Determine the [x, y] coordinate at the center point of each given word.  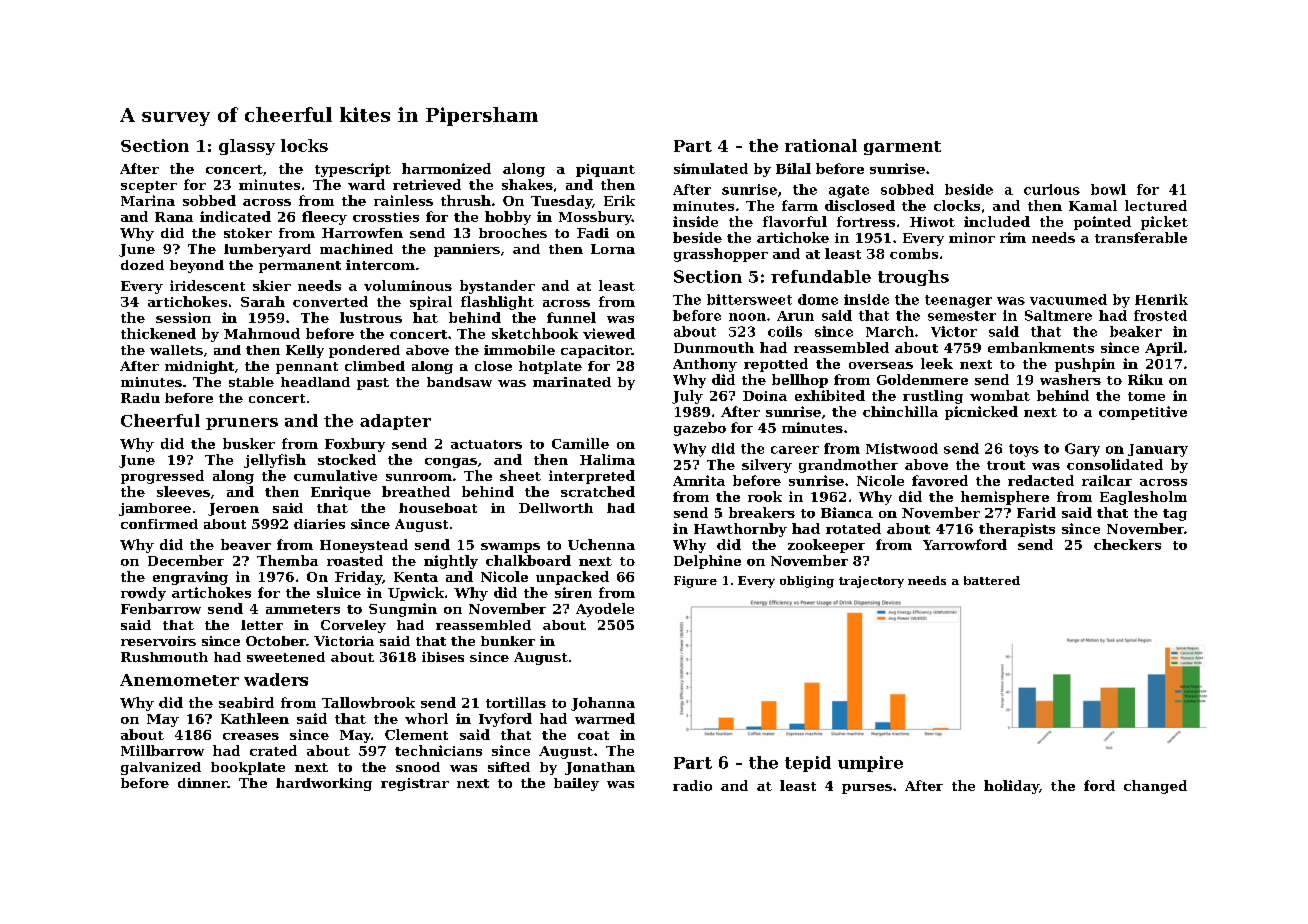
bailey [576, 784]
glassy [247, 147]
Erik [619, 200]
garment [902, 148]
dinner [202, 783]
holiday [1011, 787]
